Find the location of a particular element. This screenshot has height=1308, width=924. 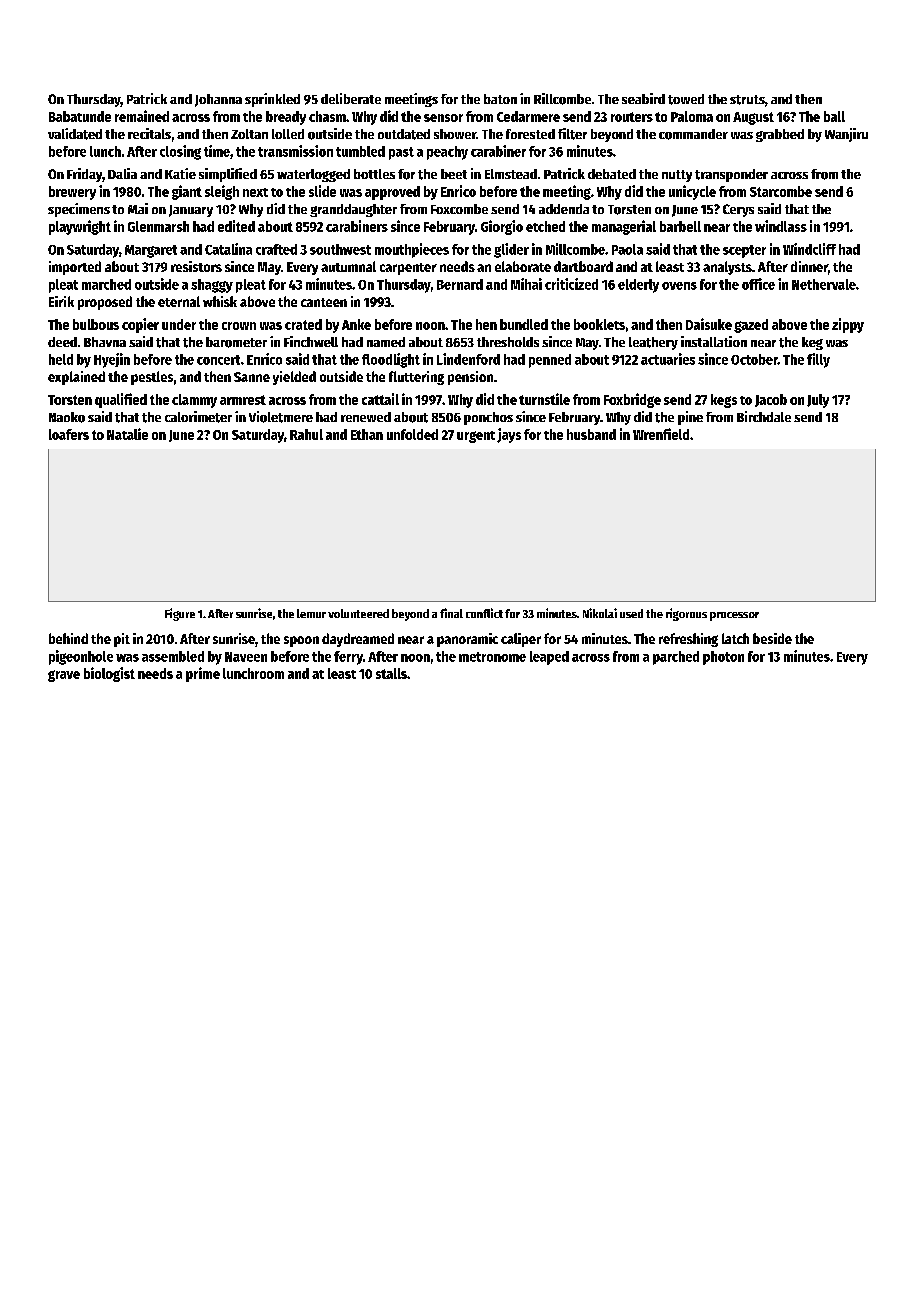

deliberate is located at coordinates (351, 98).
